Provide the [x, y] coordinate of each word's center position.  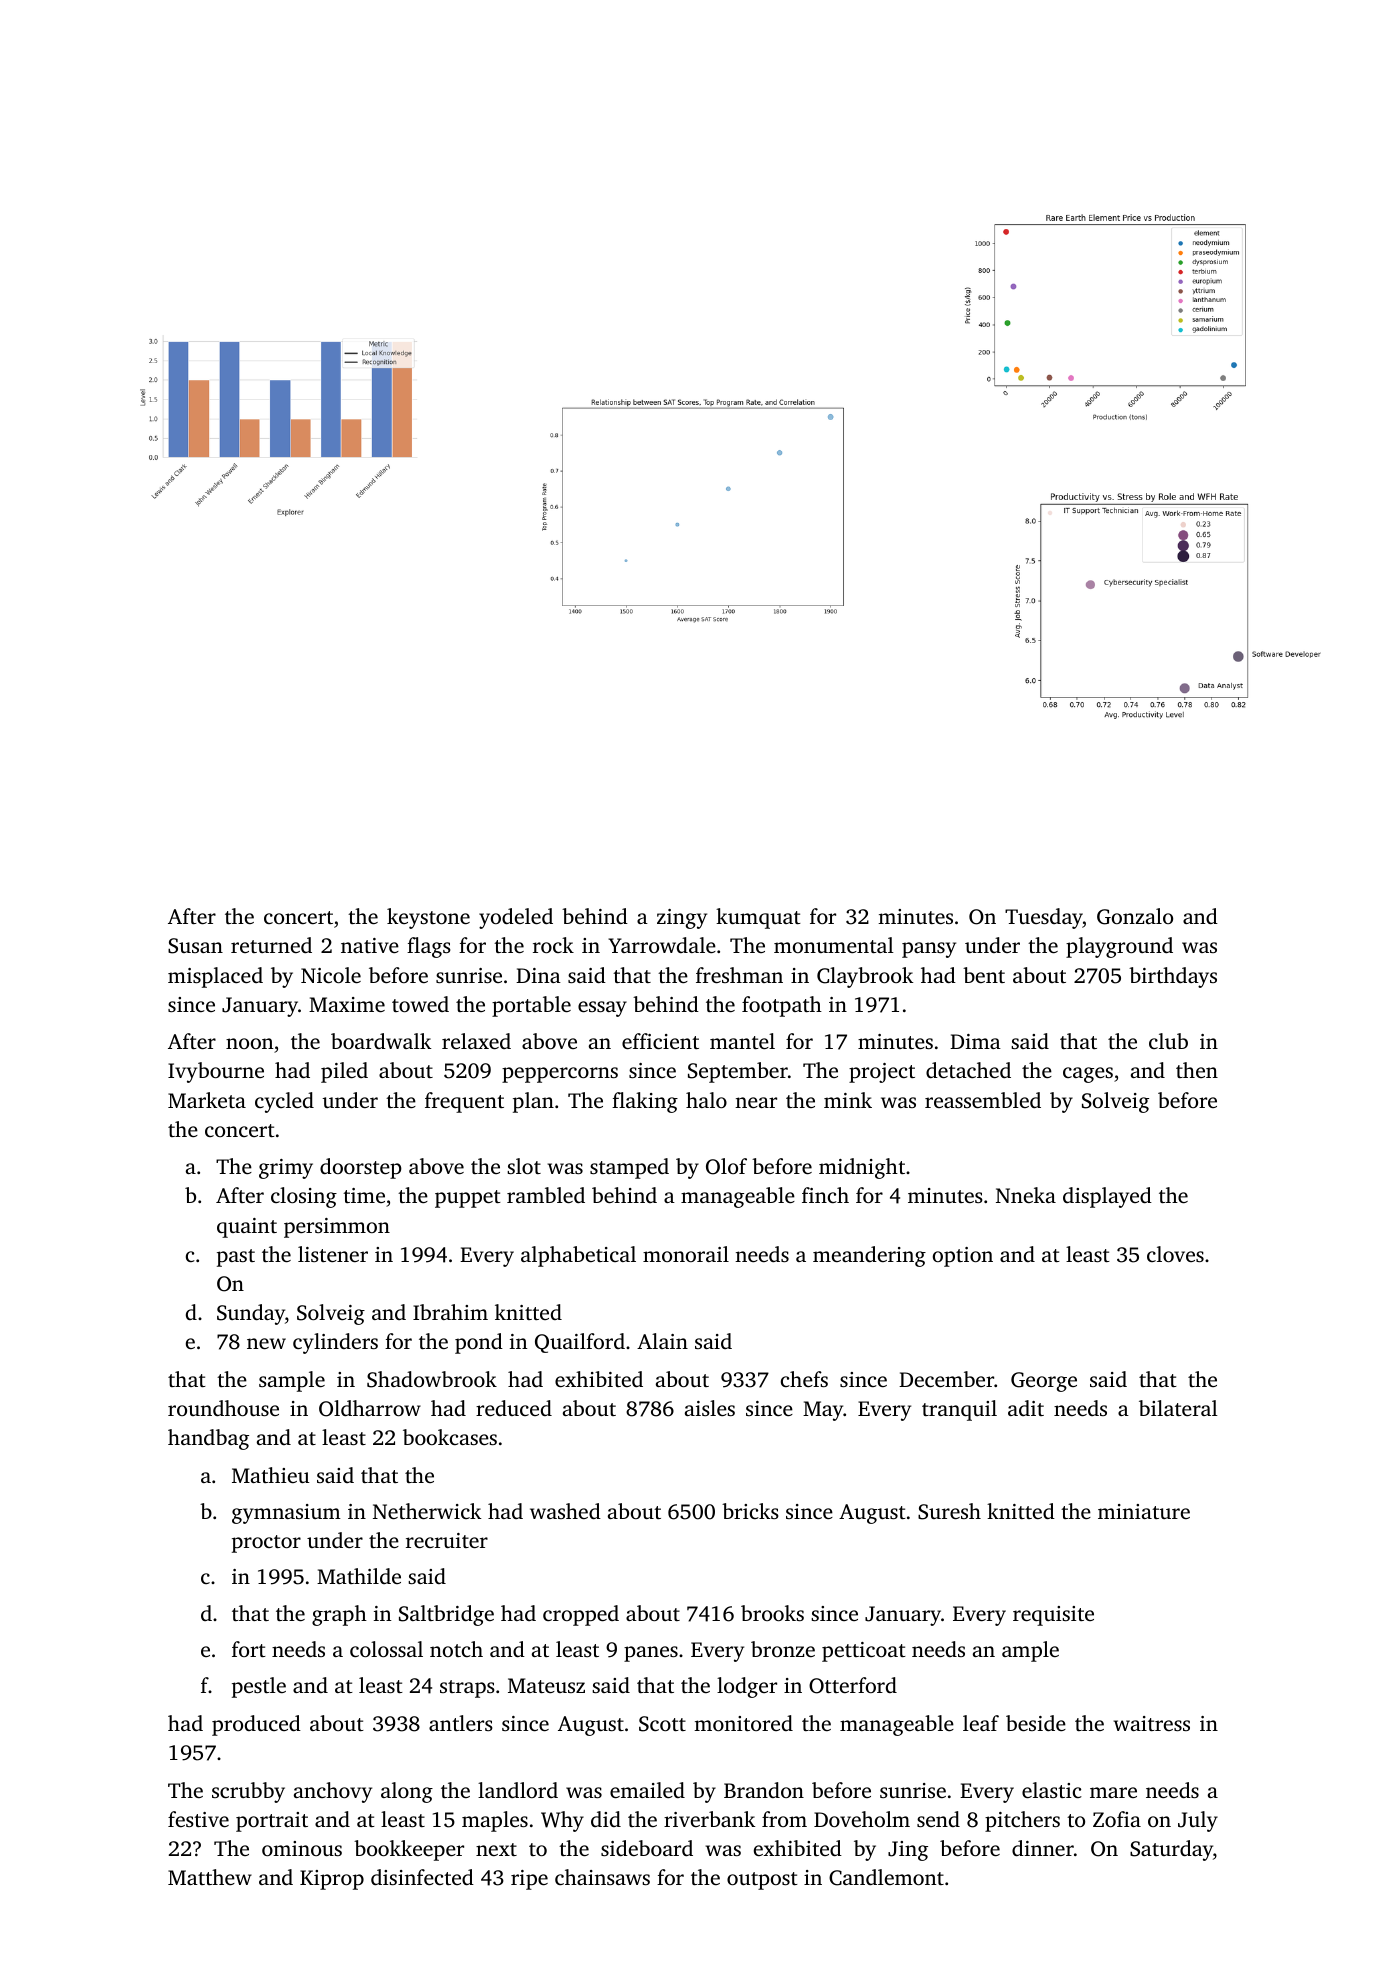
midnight [862, 1168]
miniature [1144, 1511]
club [1168, 1041]
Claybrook [865, 977]
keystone [428, 918]
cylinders [335, 1343]
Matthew [210, 1877]
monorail [686, 1254]
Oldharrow [370, 1408]
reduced [514, 1408]
